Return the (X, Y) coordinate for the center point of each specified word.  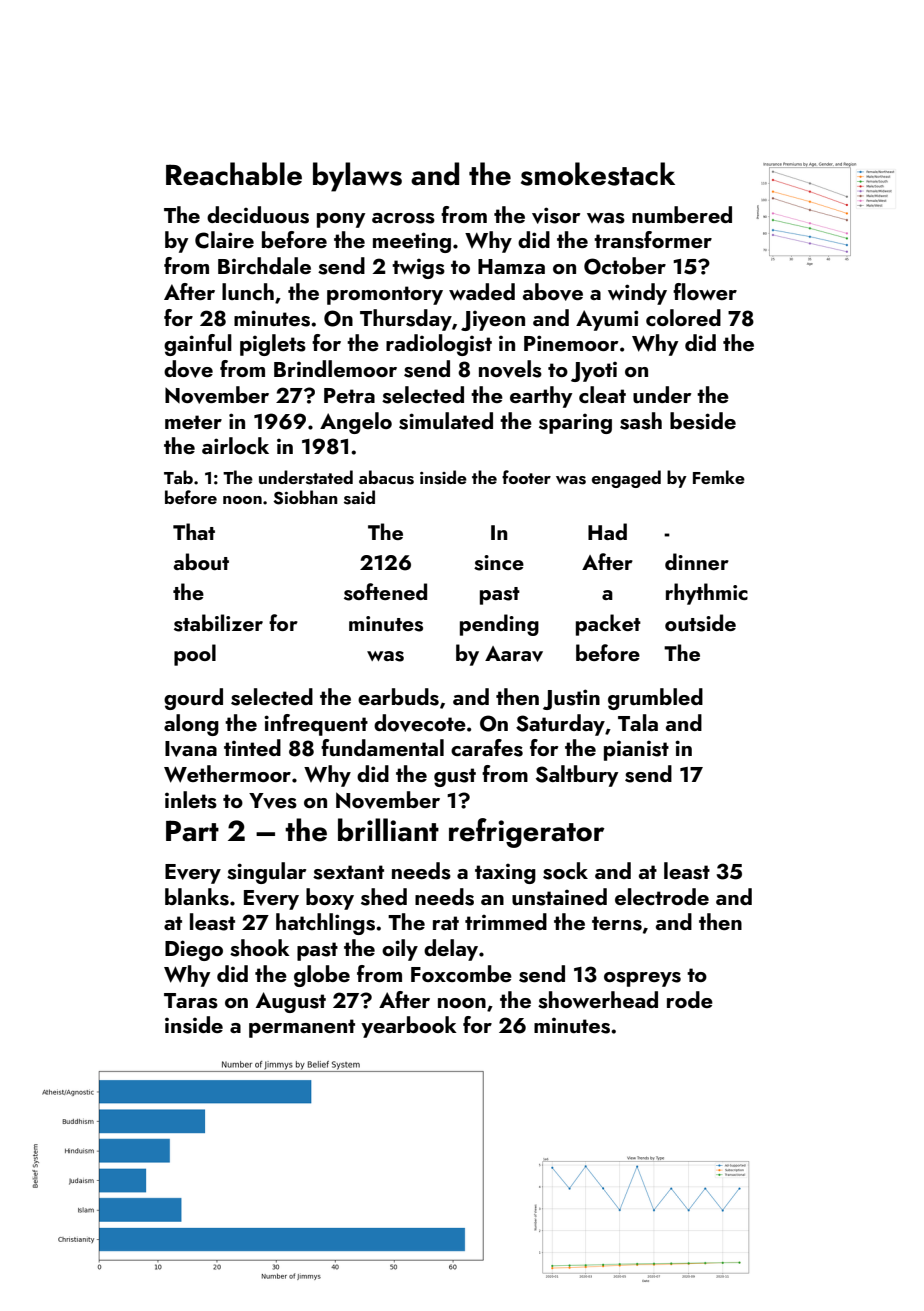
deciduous (258, 215)
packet (608, 625)
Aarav (514, 654)
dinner (697, 561)
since (499, 563)
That (194, 531)
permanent (302, 1028)
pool (195, 655)
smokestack (598, 174)
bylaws (357, 177)
